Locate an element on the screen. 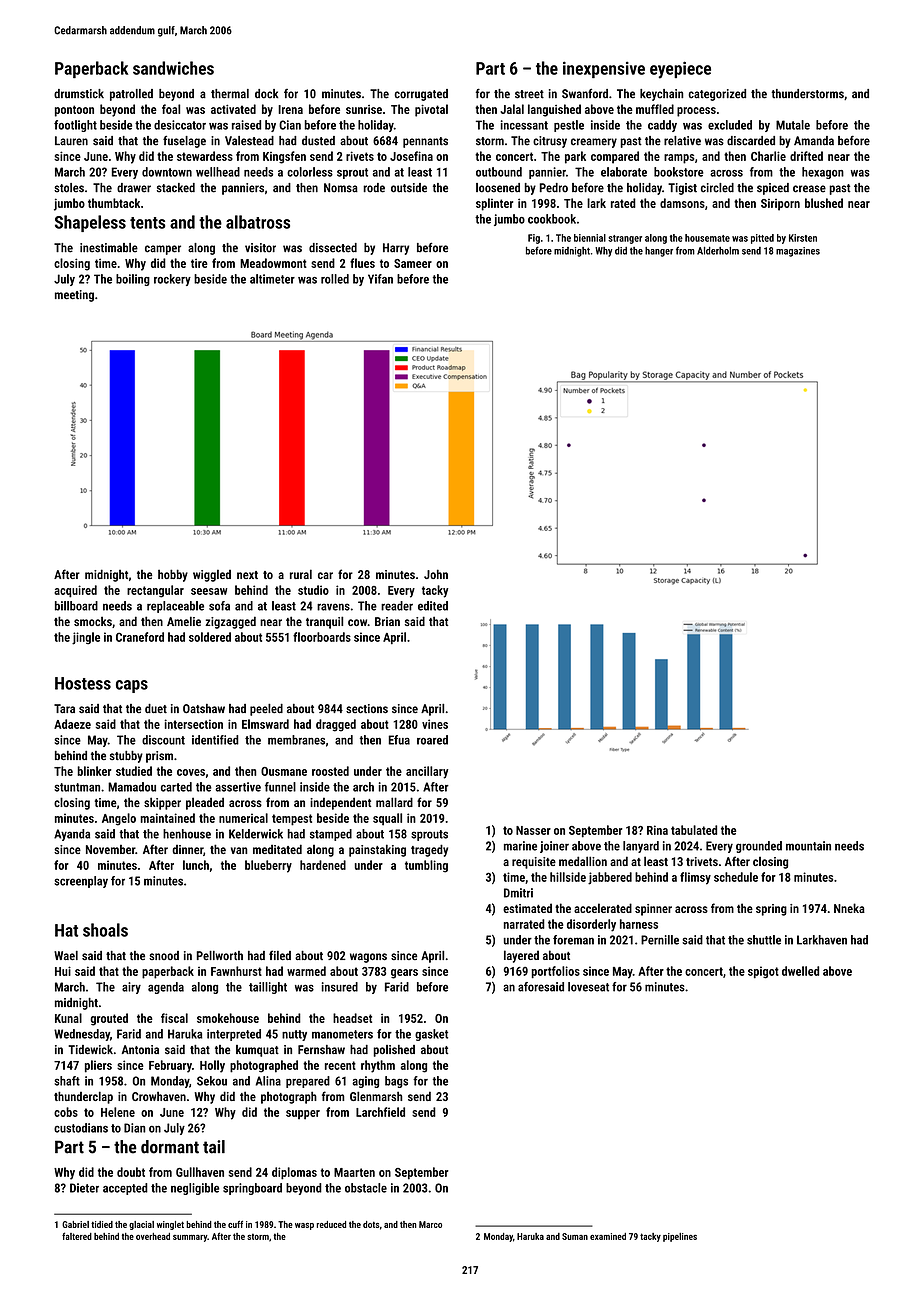 Image resolution: width=924 pixels, height=1308 pixels. rural is located at coordinates (301, 574).
